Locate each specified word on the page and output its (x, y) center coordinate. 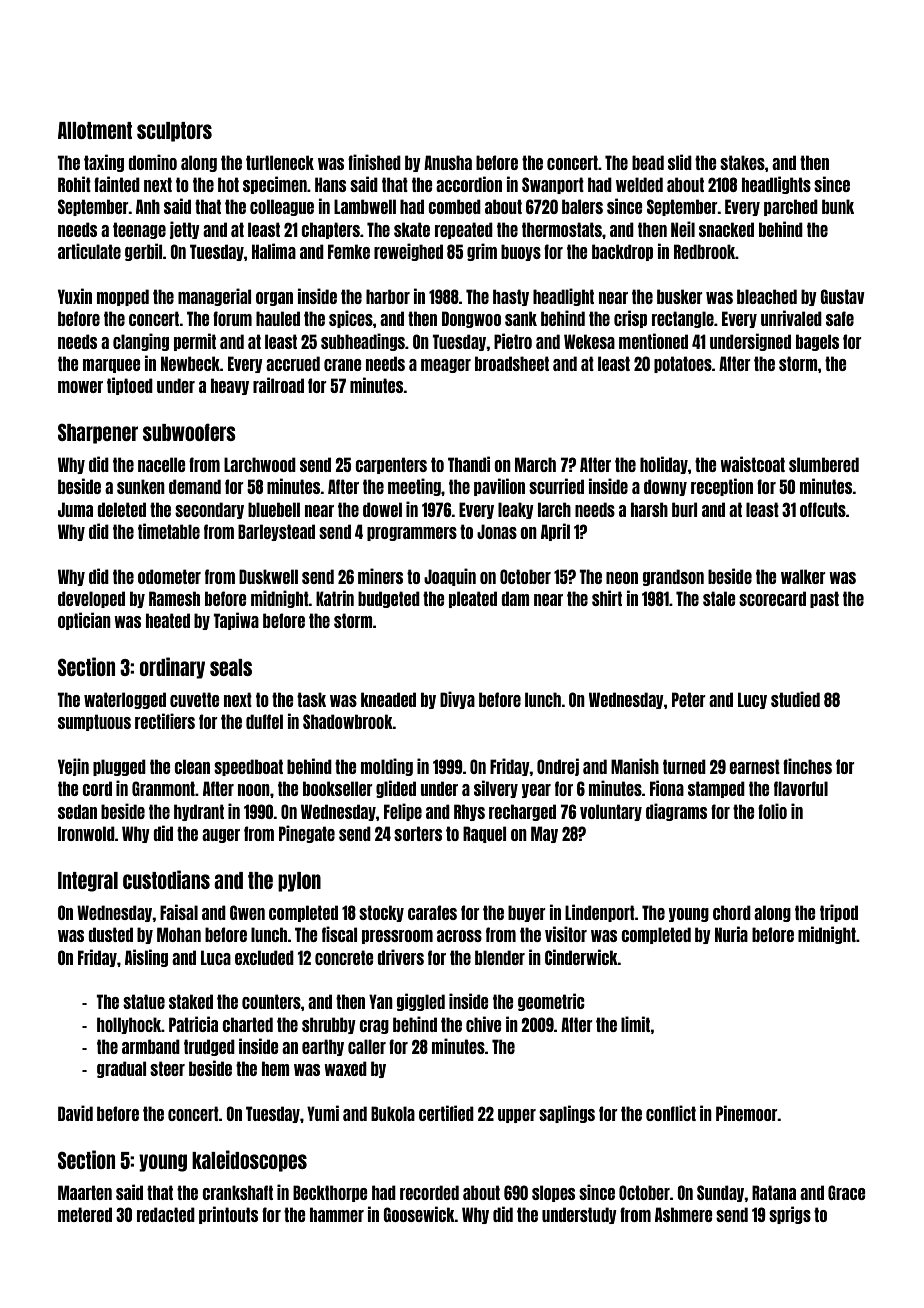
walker (803, 576)
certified (446, 1113)
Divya (457, 700)
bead (648, 162)
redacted (166, 1214)
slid (680, 162)
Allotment (95, 130)
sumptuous (94, 722)
